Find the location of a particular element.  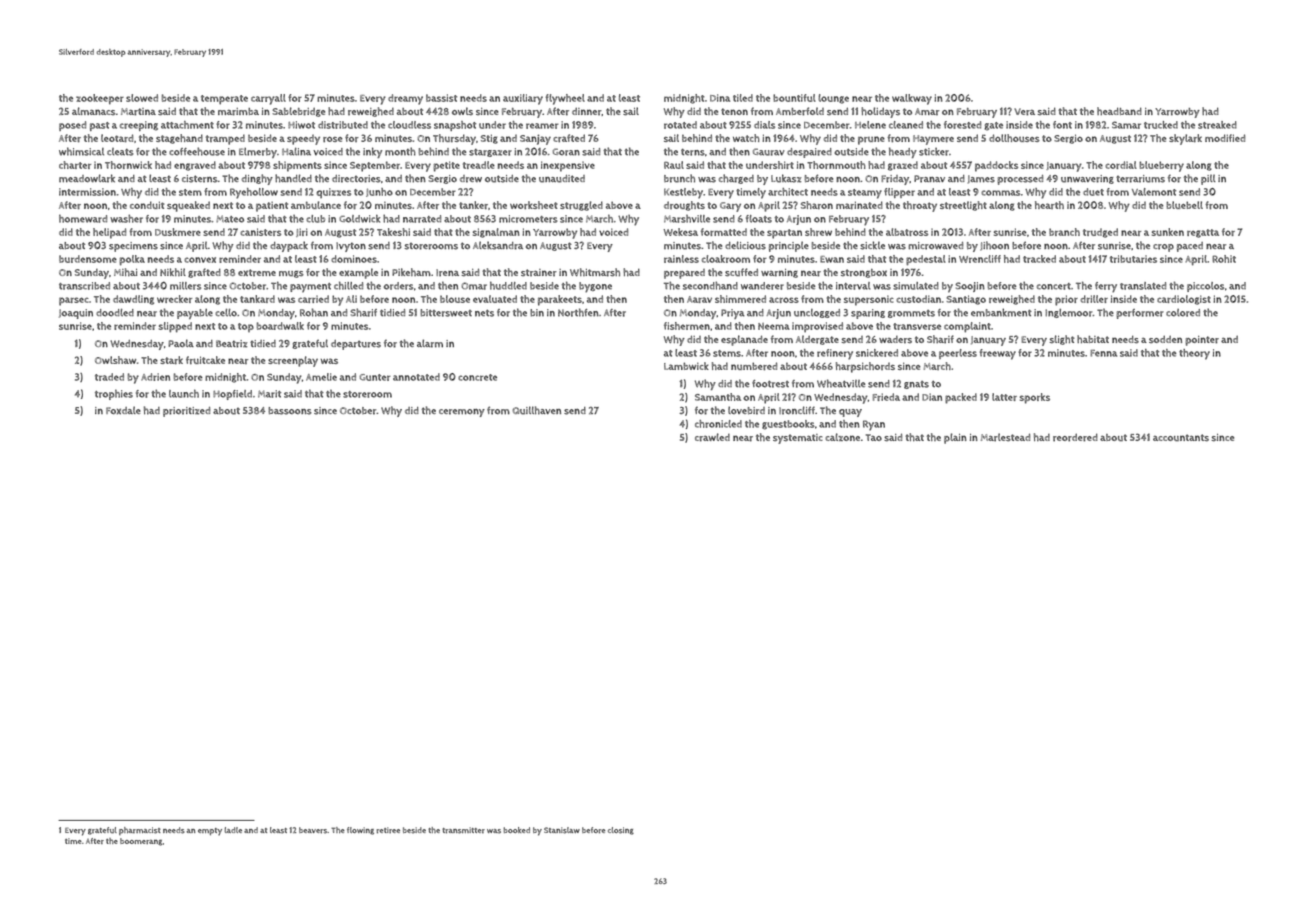

rotated is located at coordinates (680, 125).
